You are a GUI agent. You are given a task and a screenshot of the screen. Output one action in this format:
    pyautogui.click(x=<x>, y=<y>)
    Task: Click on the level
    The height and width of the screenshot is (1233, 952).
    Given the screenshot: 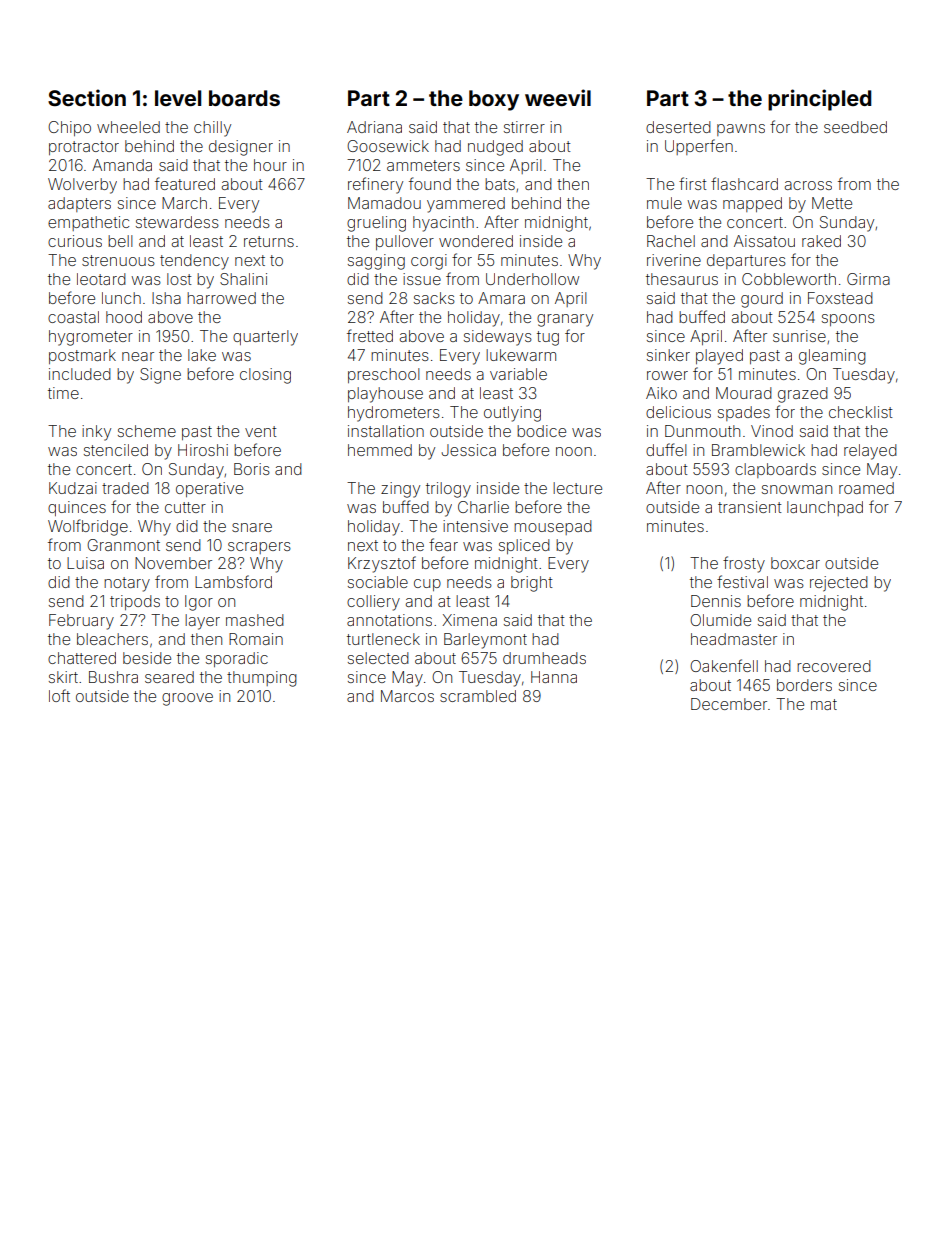 What is the action you would take?
    pyautogui.click(x=178, y=98)
